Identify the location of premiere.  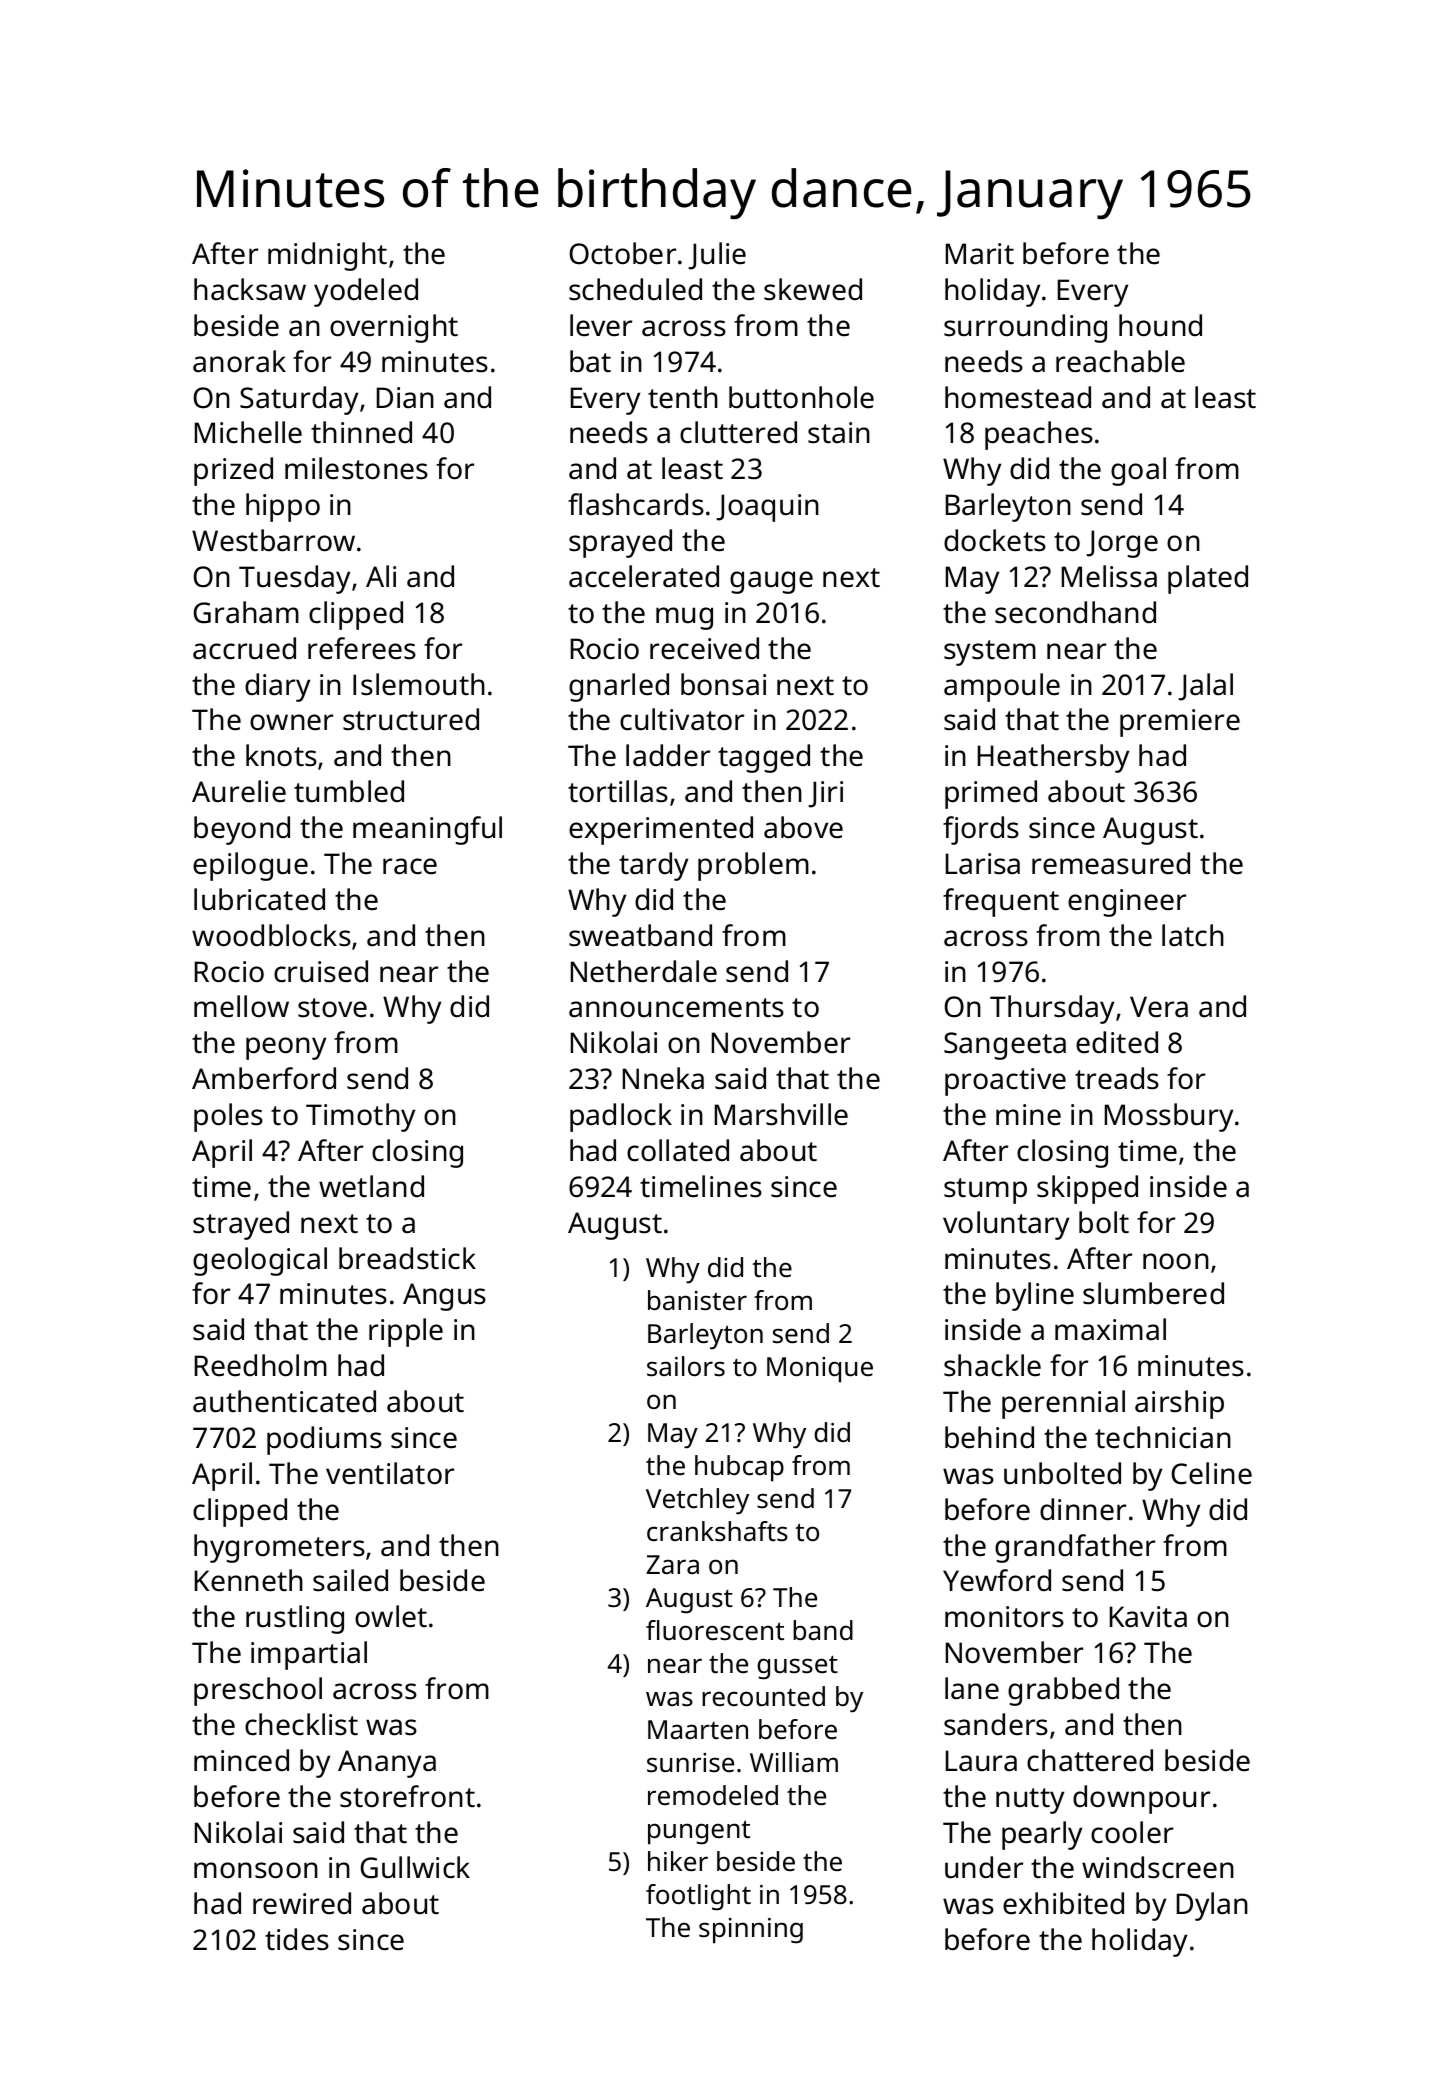
(1180, 723).
